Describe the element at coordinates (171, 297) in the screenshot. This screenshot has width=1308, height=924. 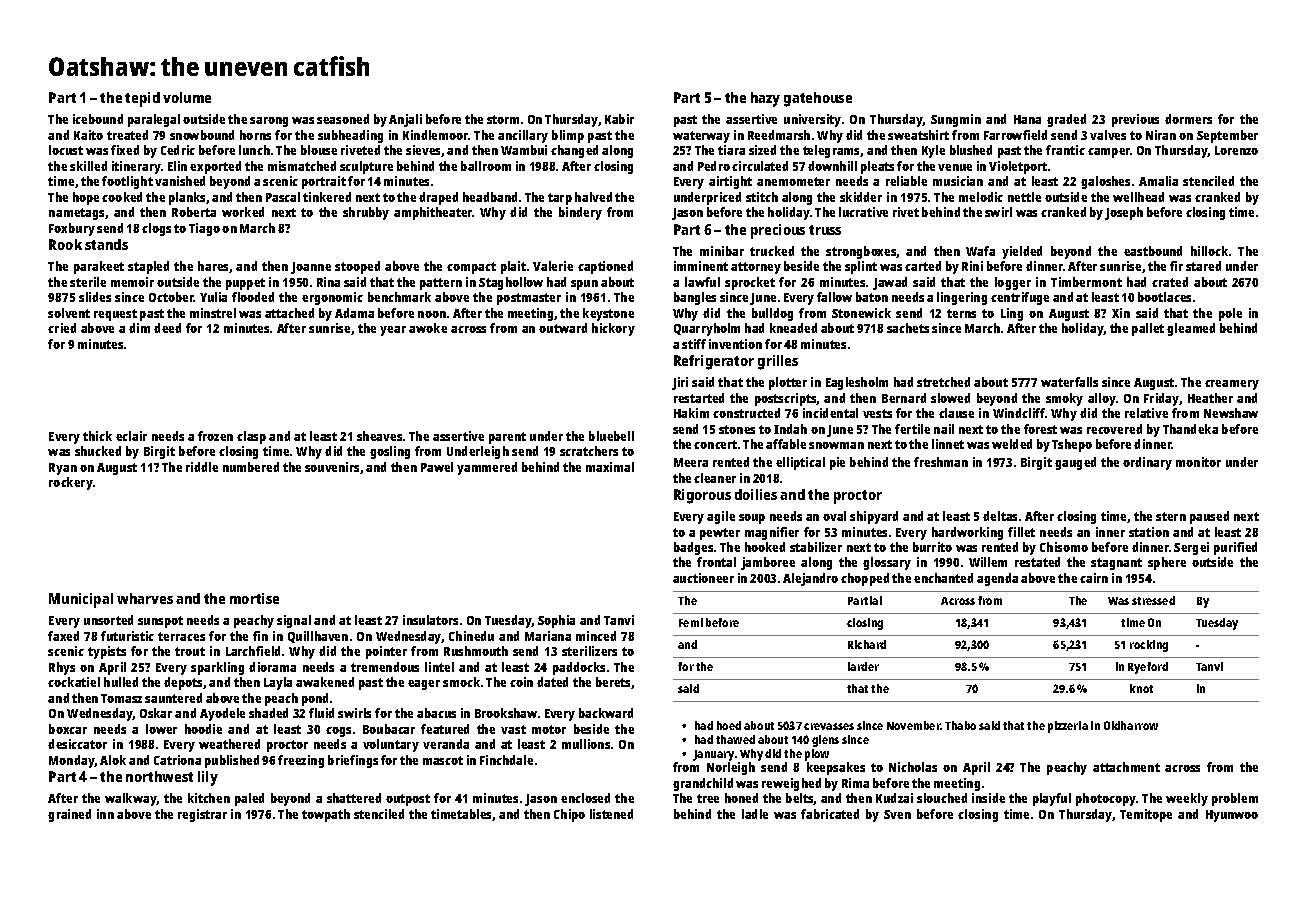
I see `October` at that location.
